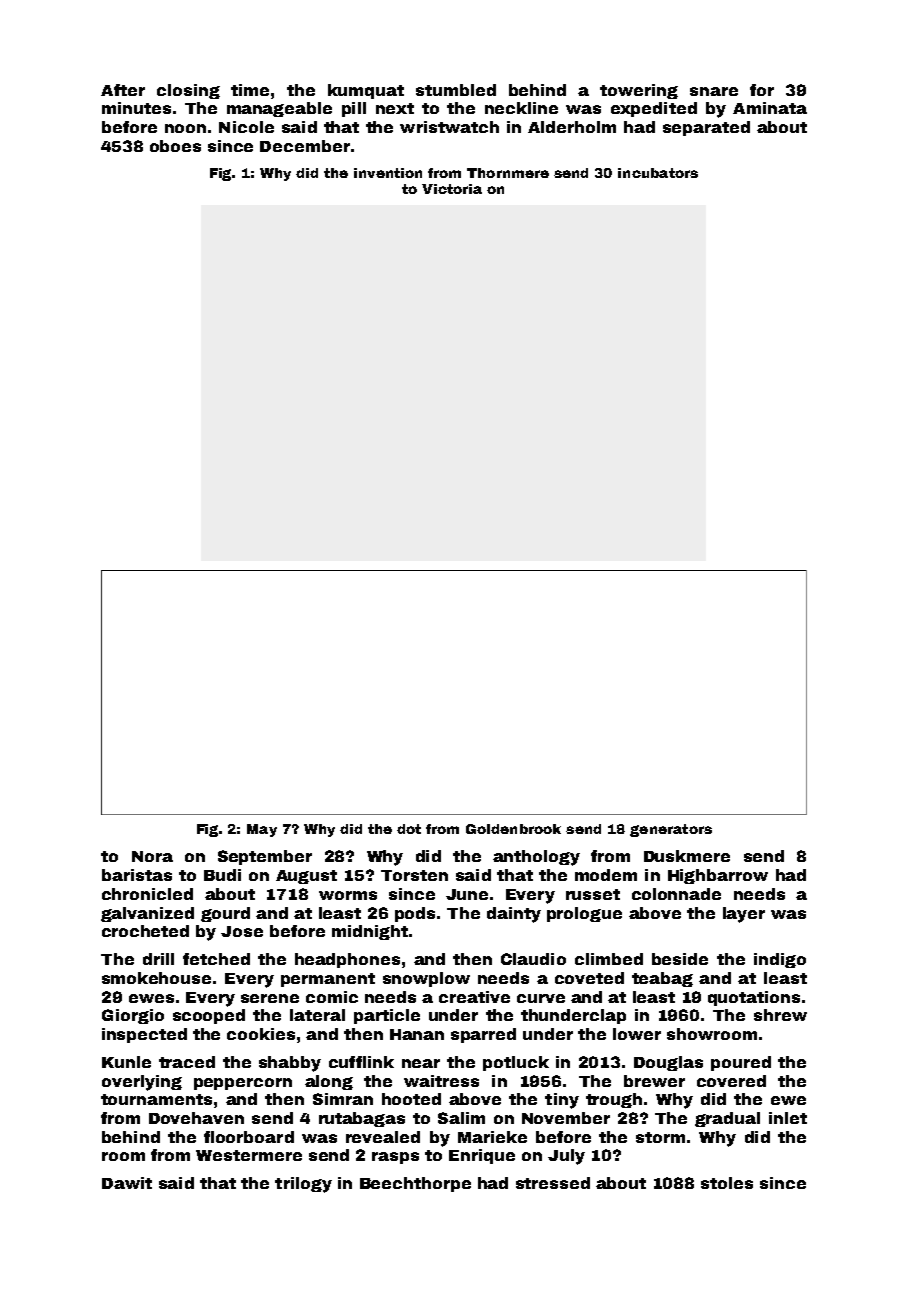  What do you see at coordinates (152, 856) in the screenshot?
I see `Nora` at bounding box center [152, 856].
